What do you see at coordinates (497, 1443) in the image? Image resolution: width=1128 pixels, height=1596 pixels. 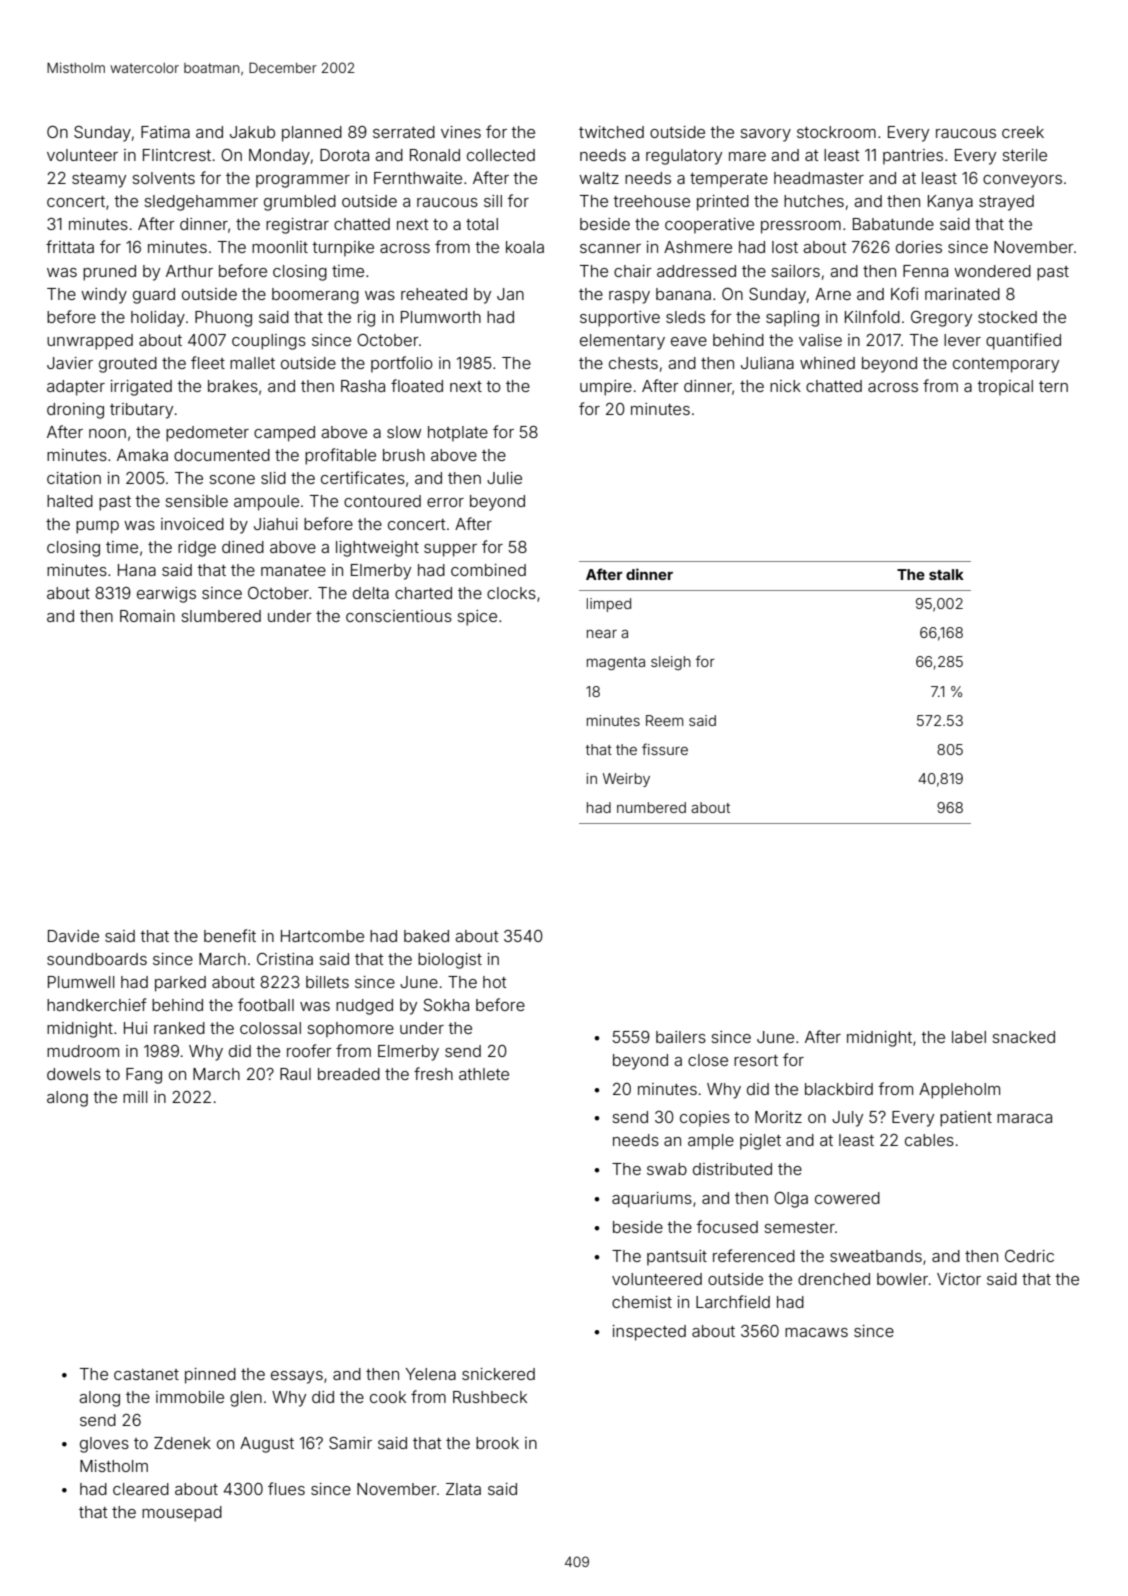 I see `brook` at bounding box center [497, 1443].
